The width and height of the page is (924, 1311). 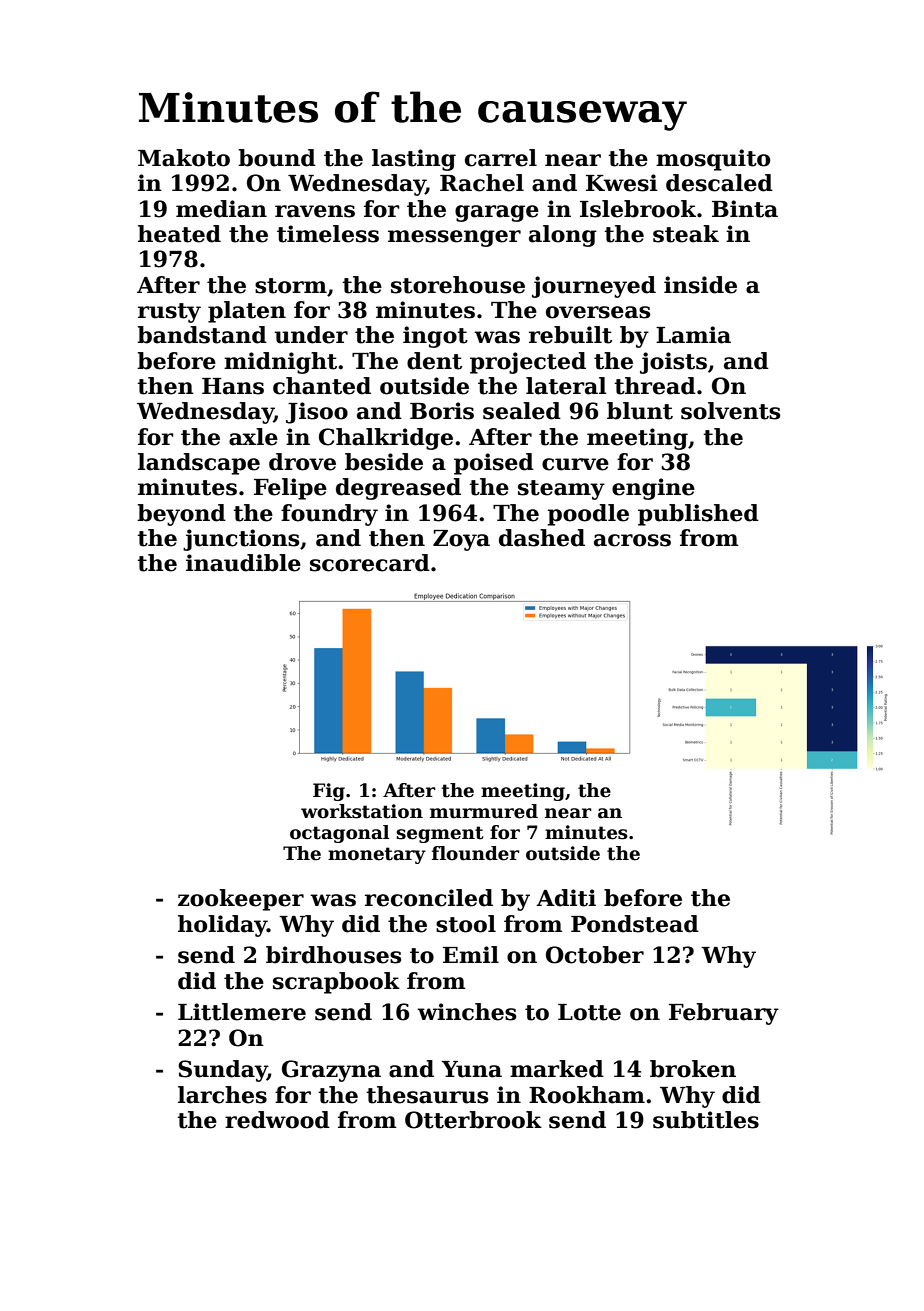 I want to click on lasting, so click(x=414, y=160).
